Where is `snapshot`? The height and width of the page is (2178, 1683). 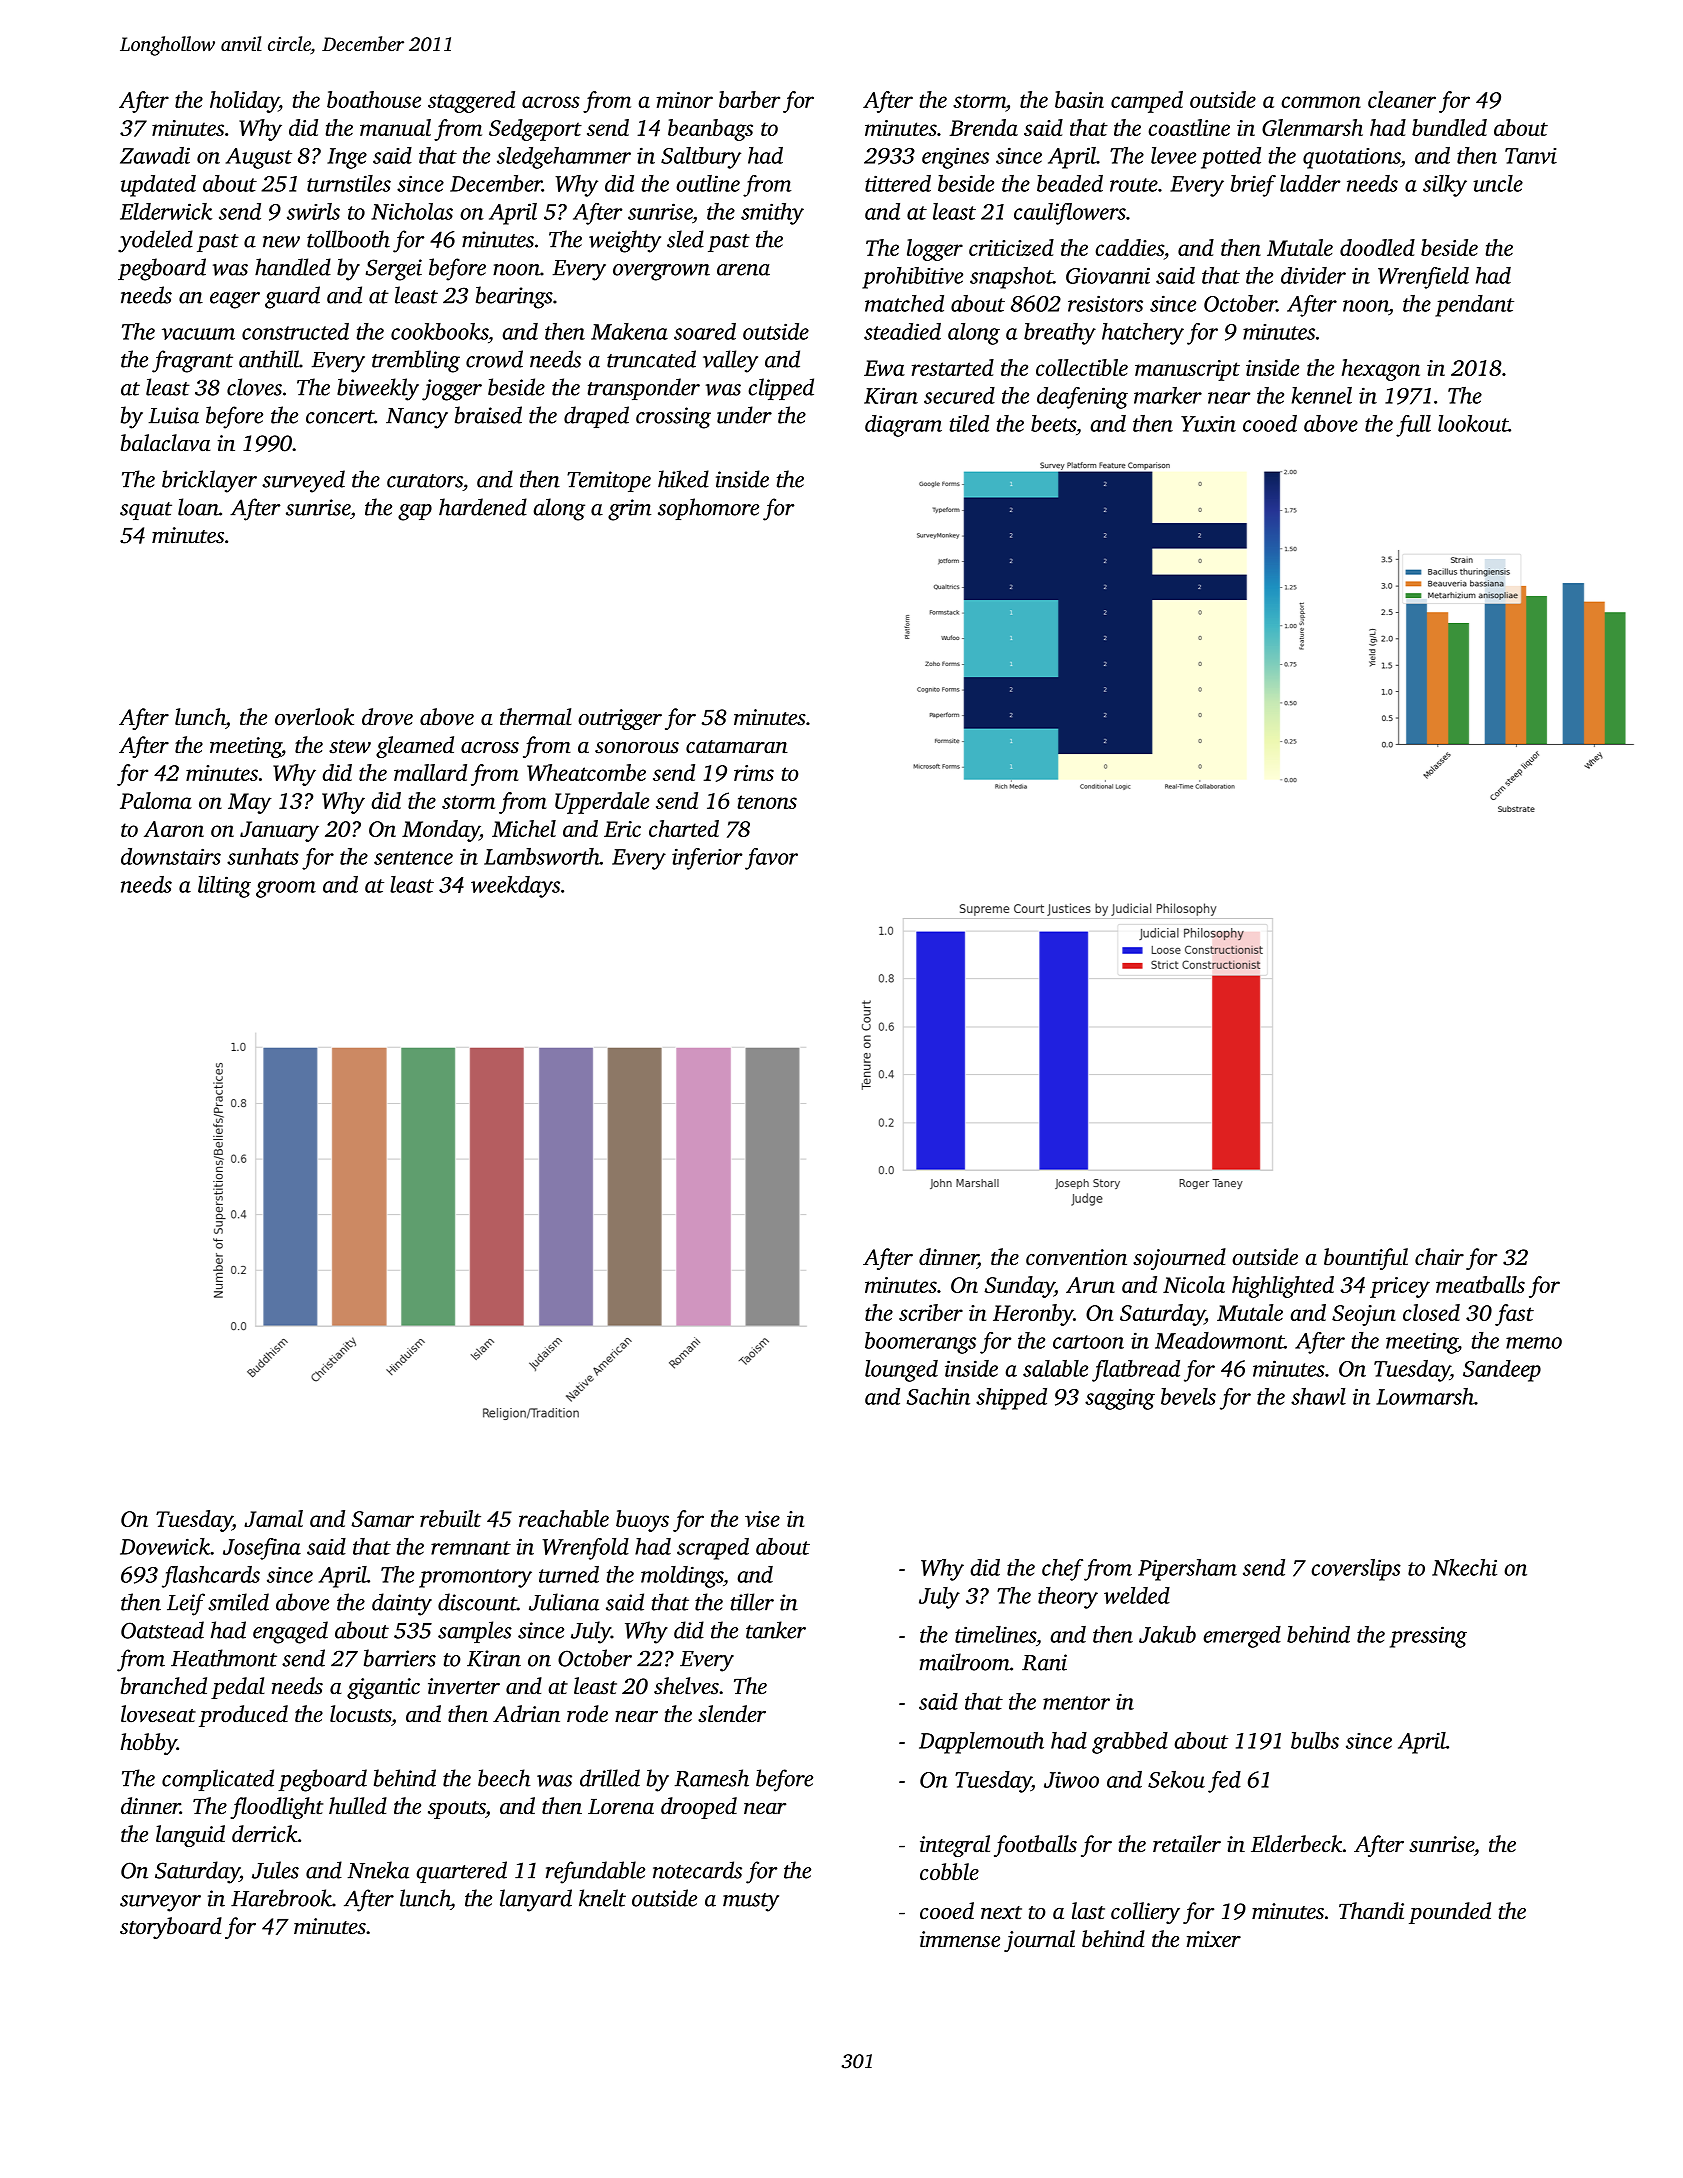 snapshot is located at coordinates (1011, 278).
